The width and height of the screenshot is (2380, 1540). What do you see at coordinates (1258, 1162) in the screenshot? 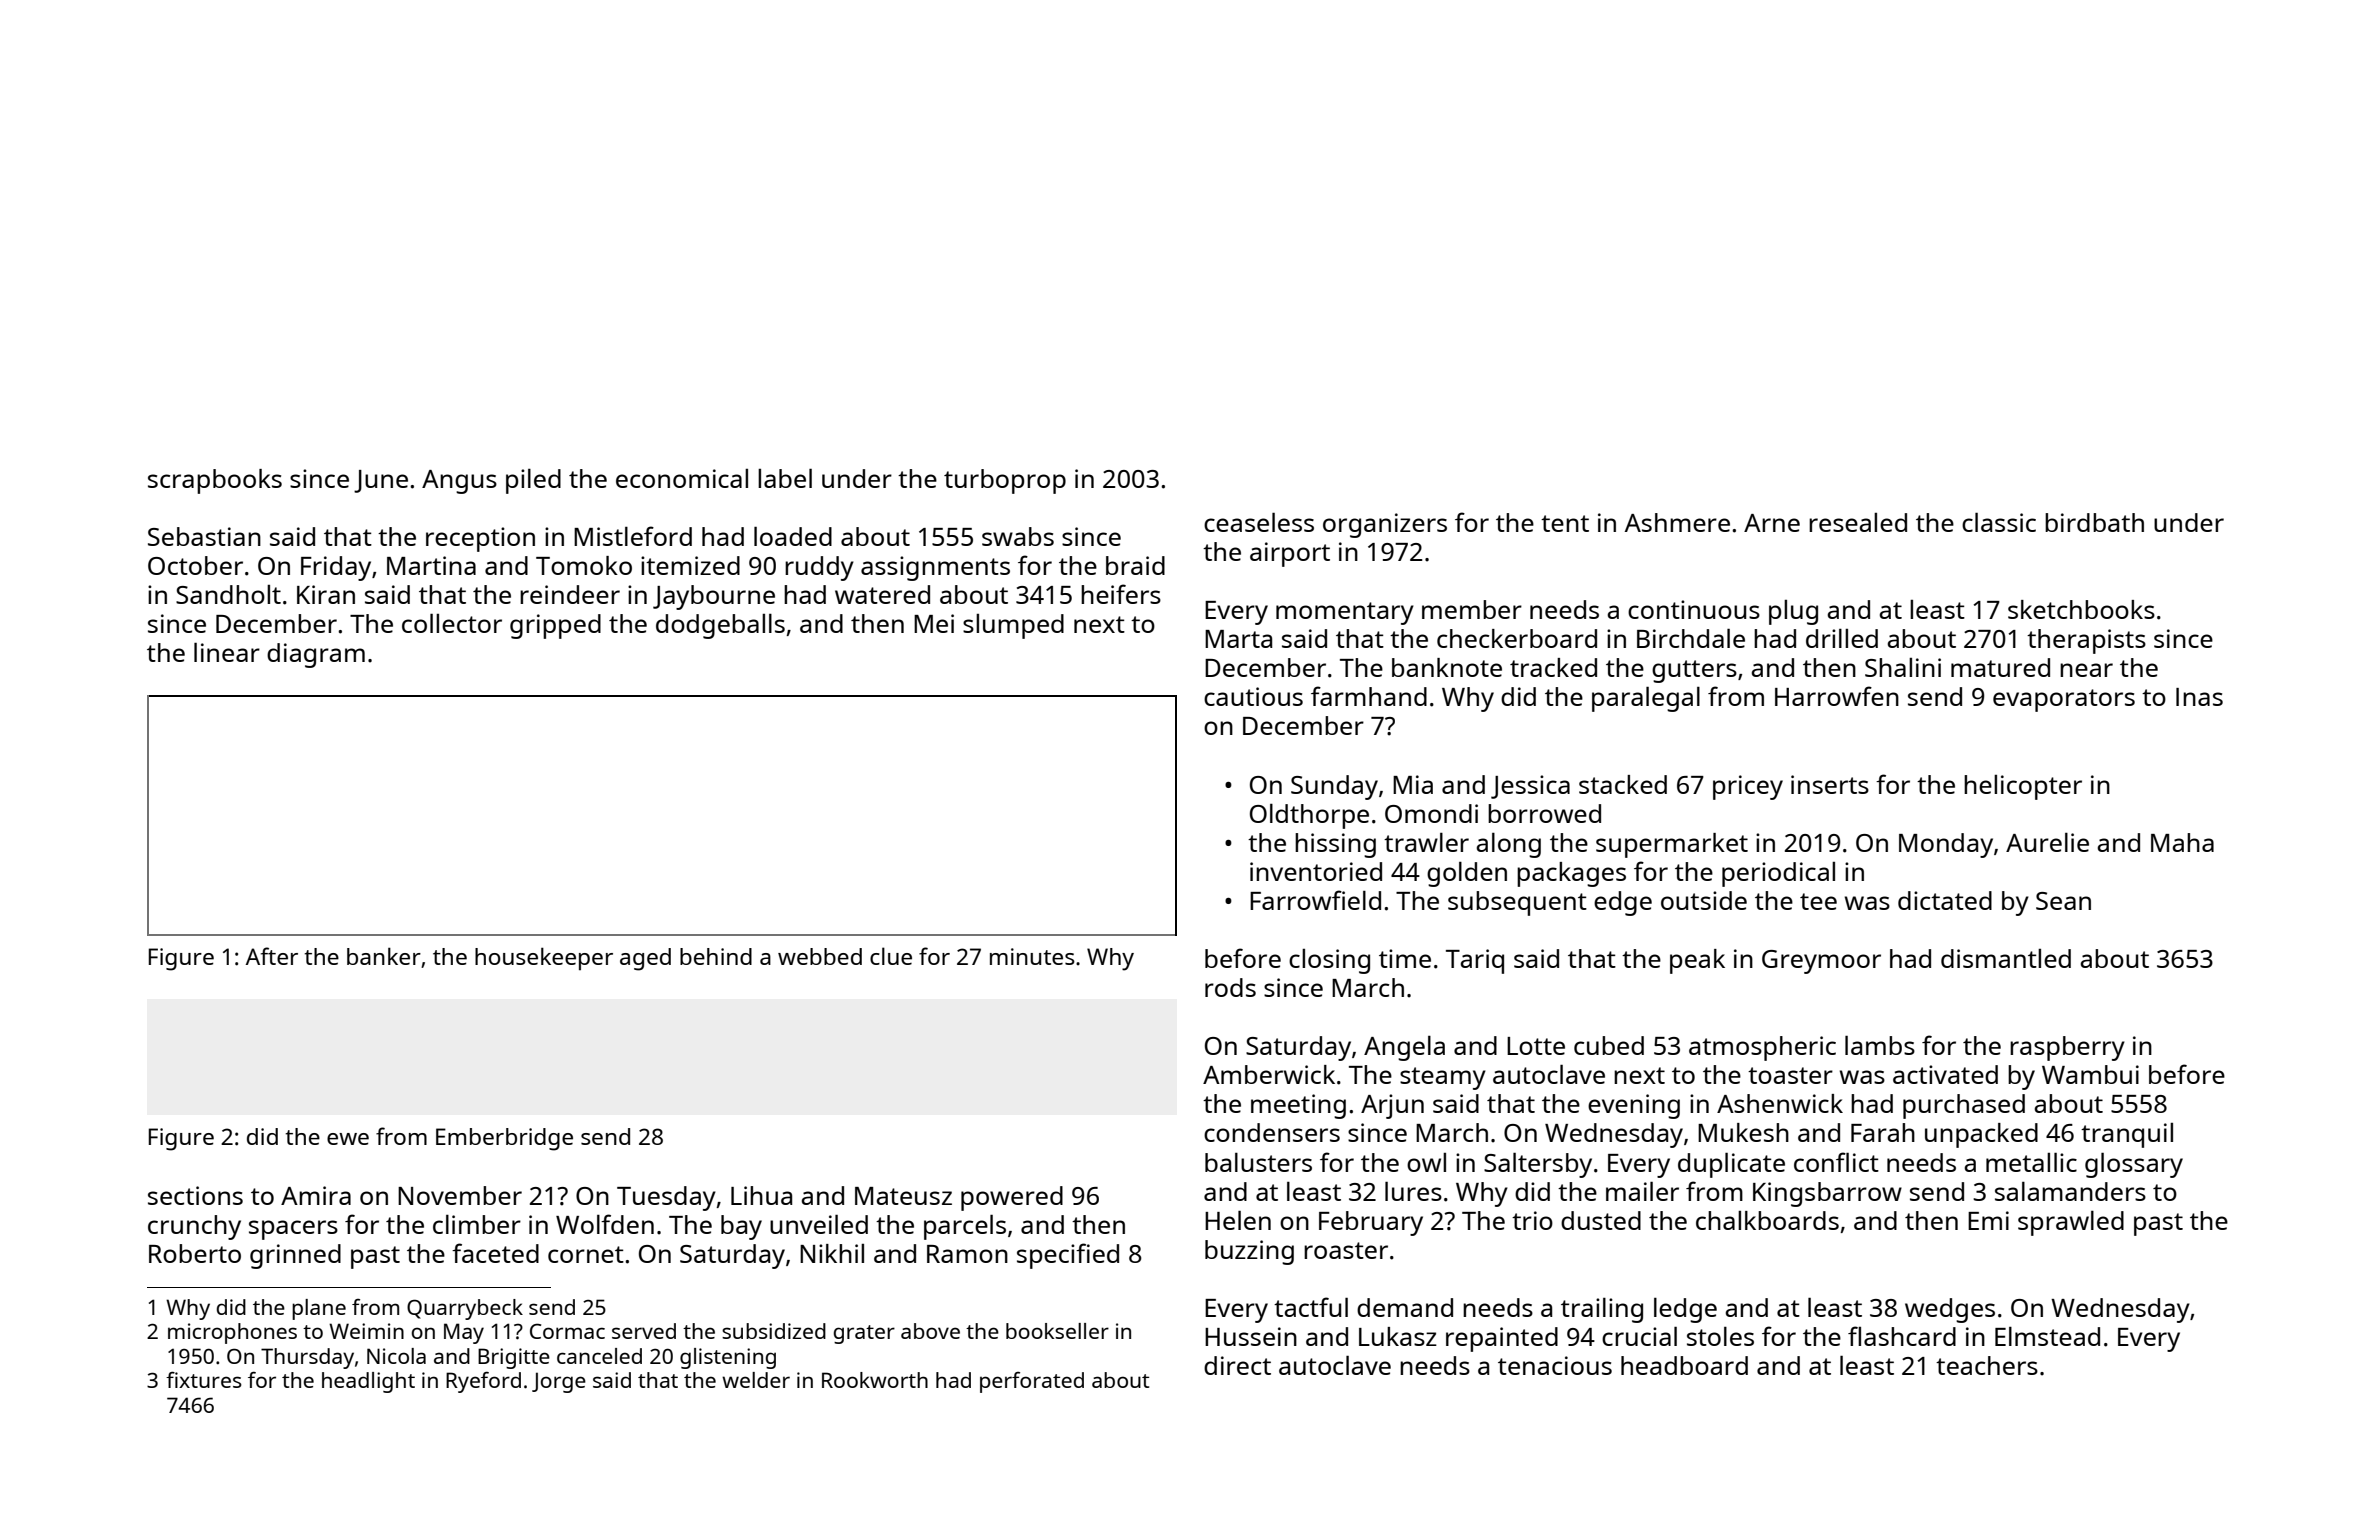
I see `balusters` at bounding box center [1258, 1162].
